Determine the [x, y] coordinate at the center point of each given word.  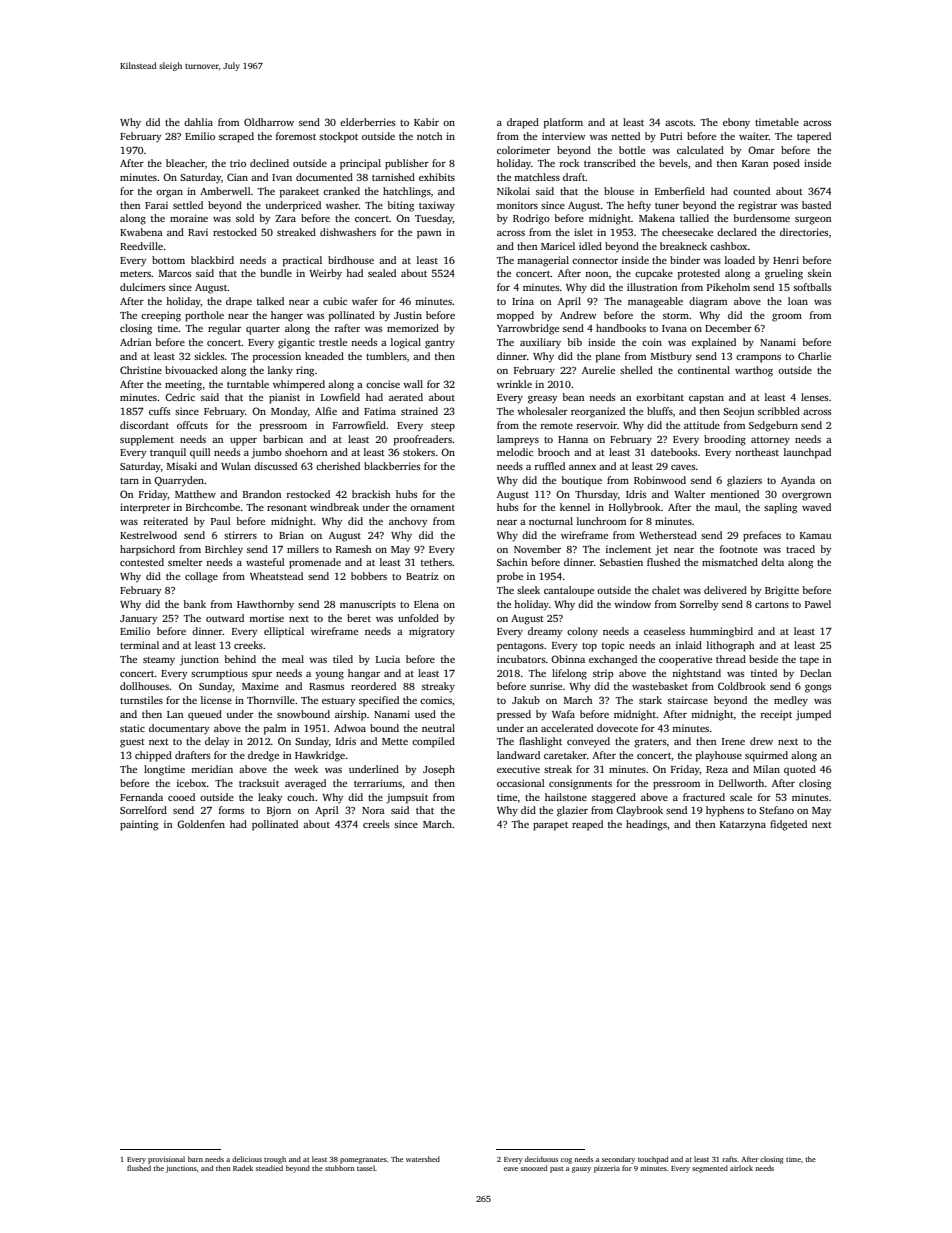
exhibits [437, 177]
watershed [423, 1159]
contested [142, 562]
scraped [236, 137]
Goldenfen [201, 824]
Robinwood [660, 480]
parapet [550, 826]
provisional [166, 1160]
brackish [371, 494]
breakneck [683, 246]
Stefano [776, 810]
